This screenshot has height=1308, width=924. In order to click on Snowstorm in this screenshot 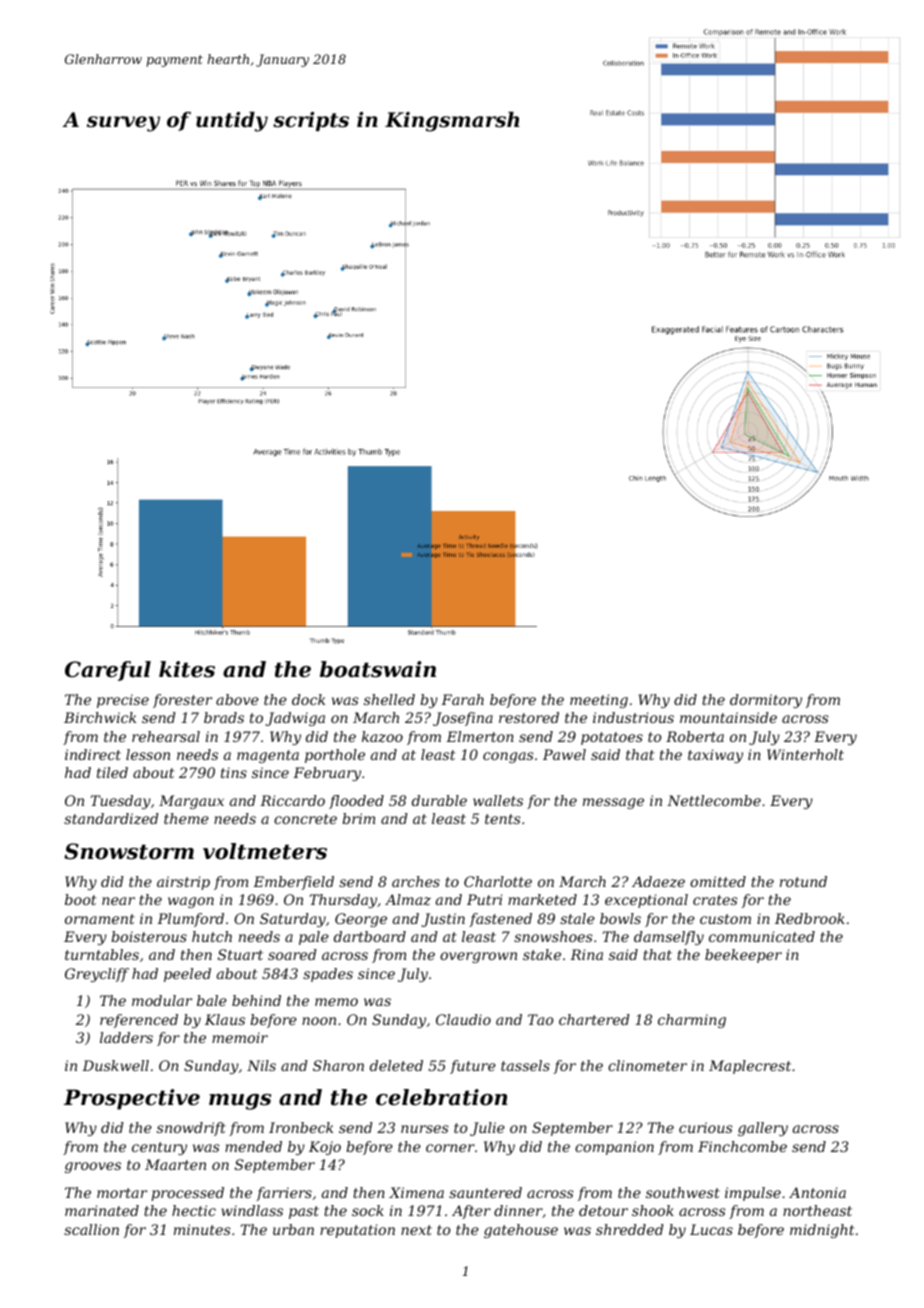, I will do `click(129, 851)`.
